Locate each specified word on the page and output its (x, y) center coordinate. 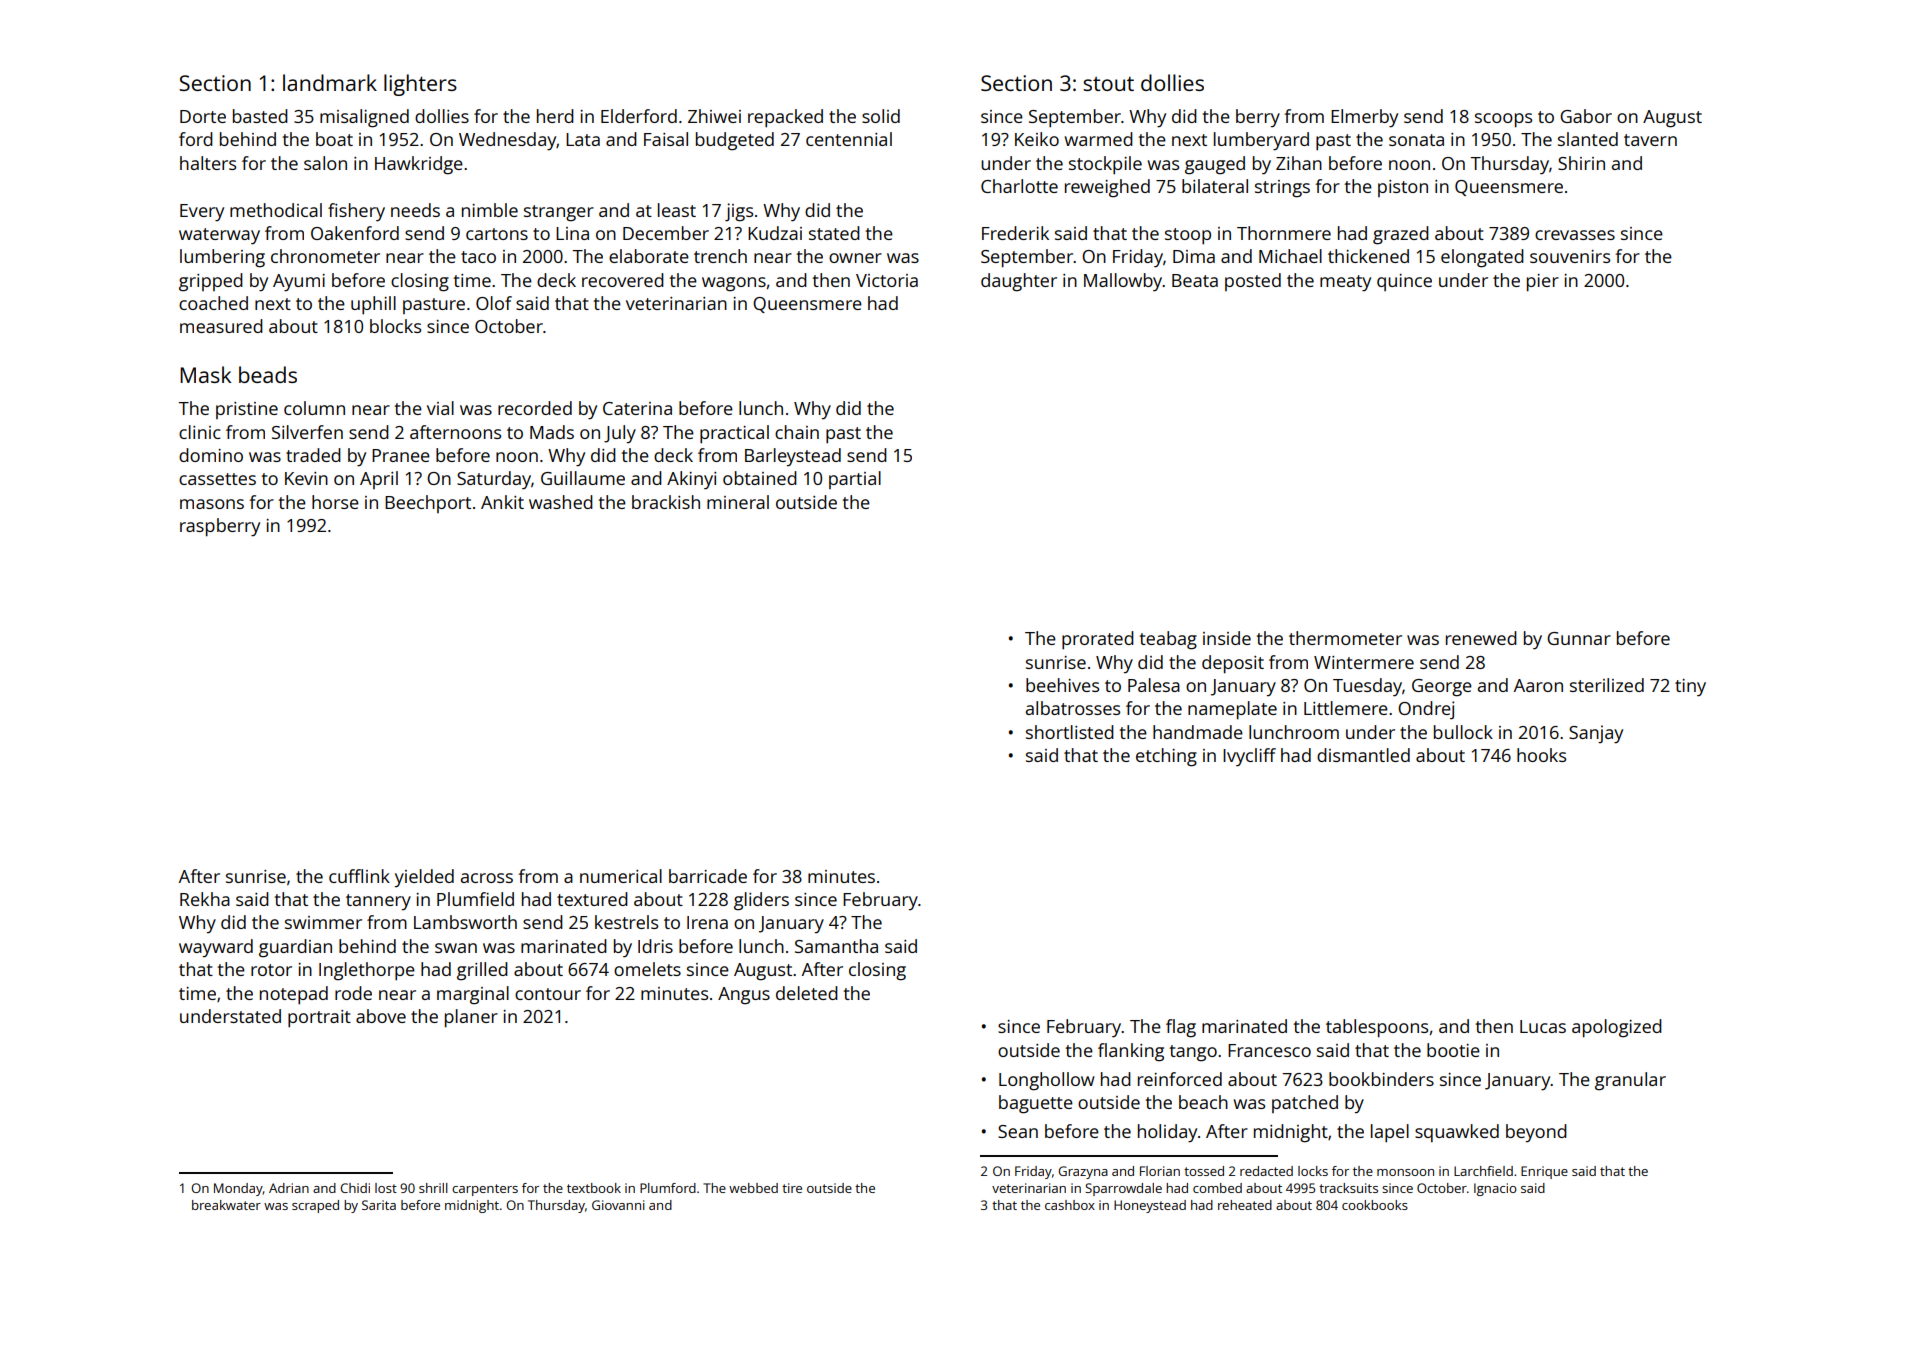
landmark (330, 82)
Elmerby (1364, 118)
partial (855, 480)
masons (212, 504)
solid (881, 116)
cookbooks (1375, 1205)
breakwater (226, 1205)
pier (1543, 283)
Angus (744, 996)
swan (456, 948)
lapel (1390, 1133)
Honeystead (1150, 1206)
